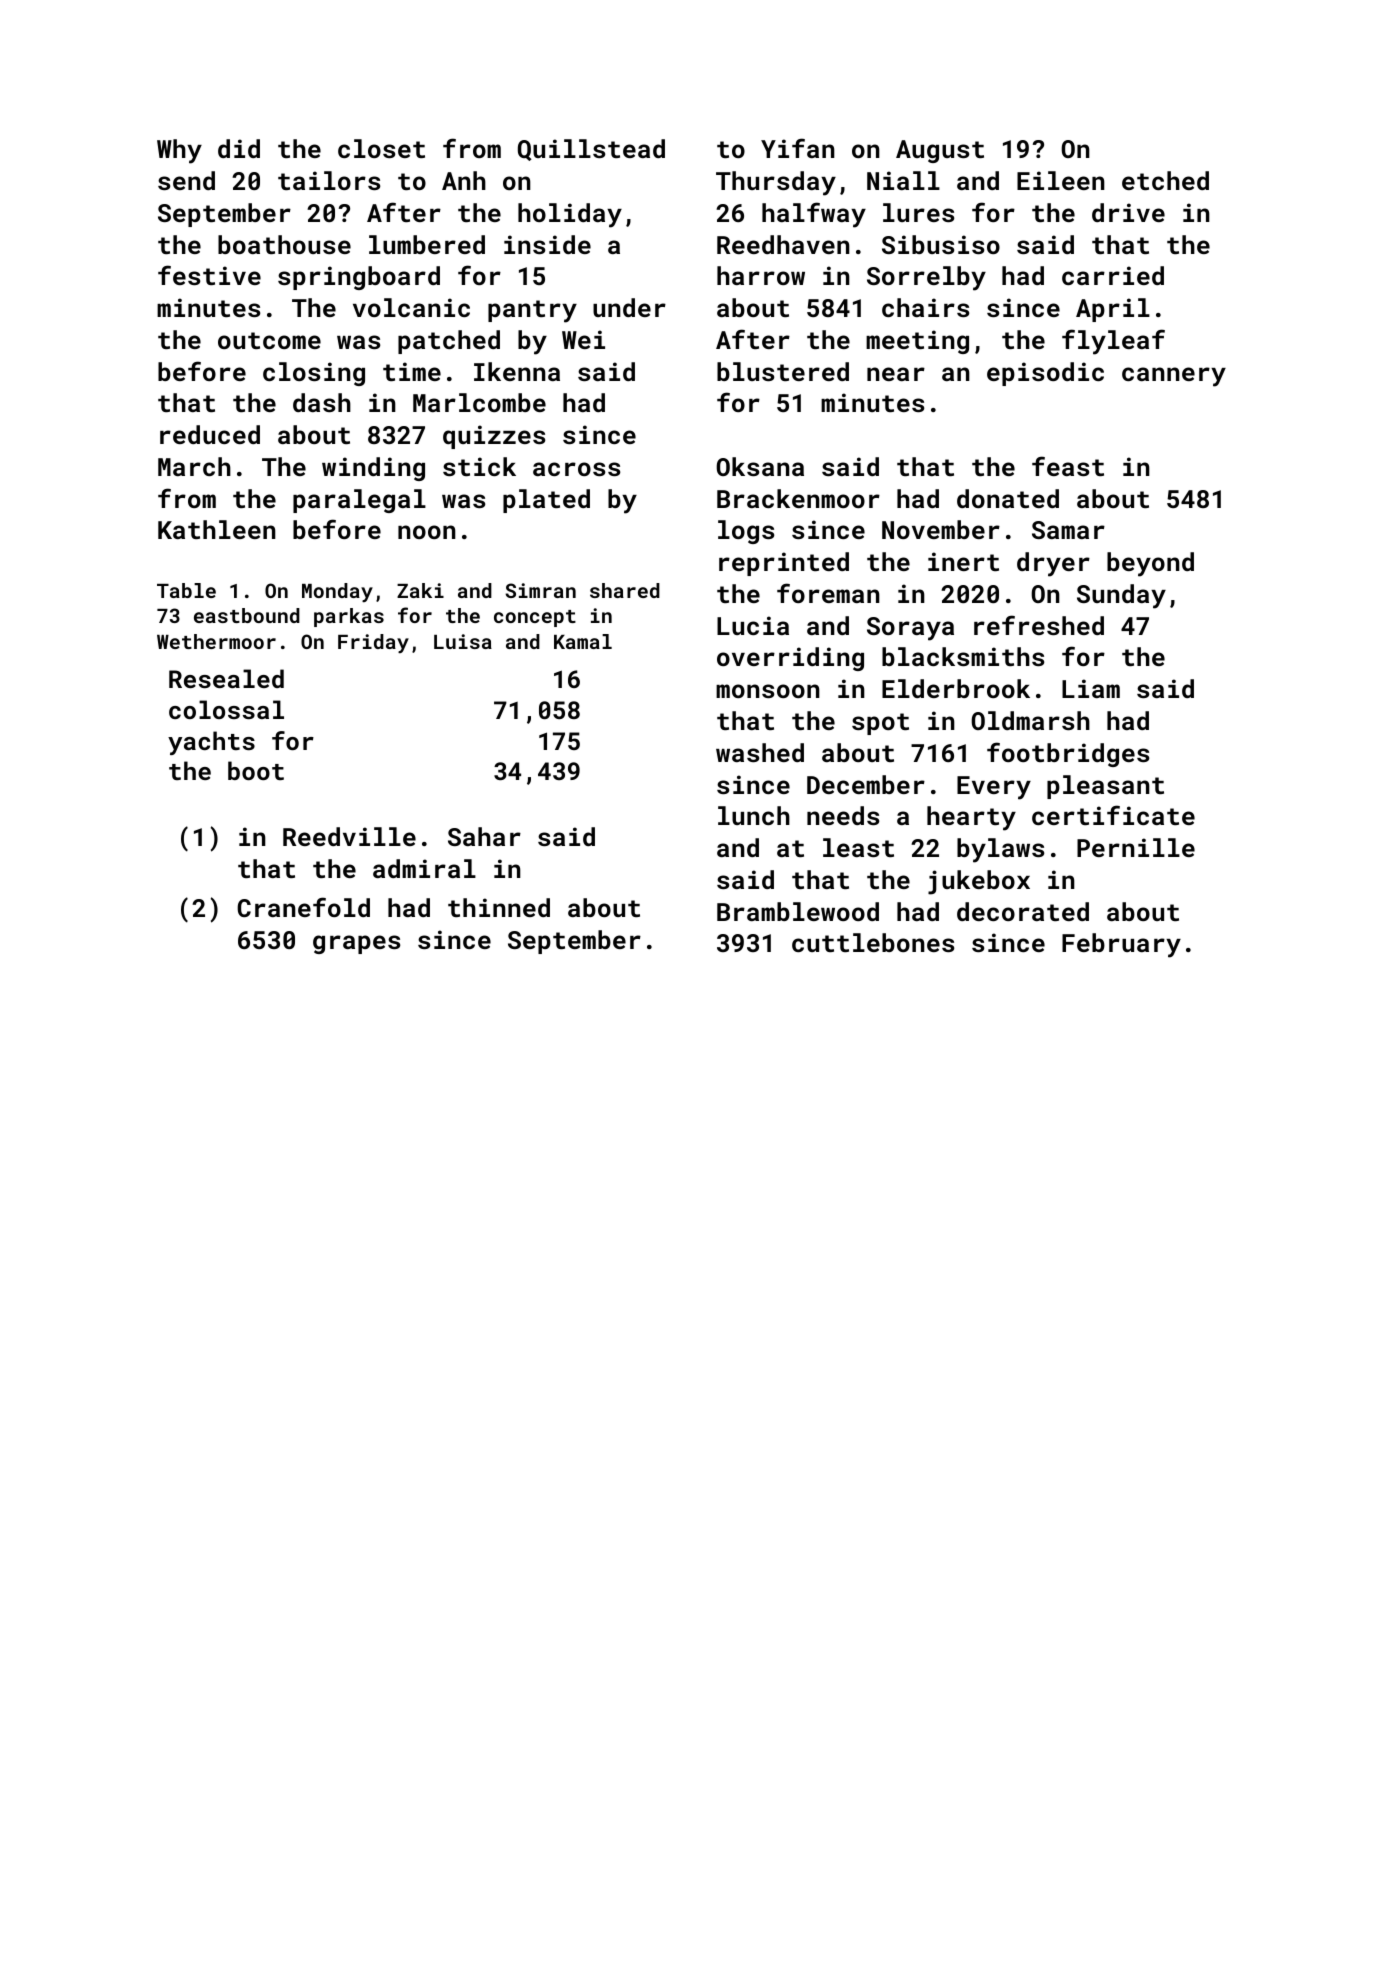  What do you see at coordinates (1091, 688) in the screenshot?
I see `Liam` at bounding box center [1091, 688].
